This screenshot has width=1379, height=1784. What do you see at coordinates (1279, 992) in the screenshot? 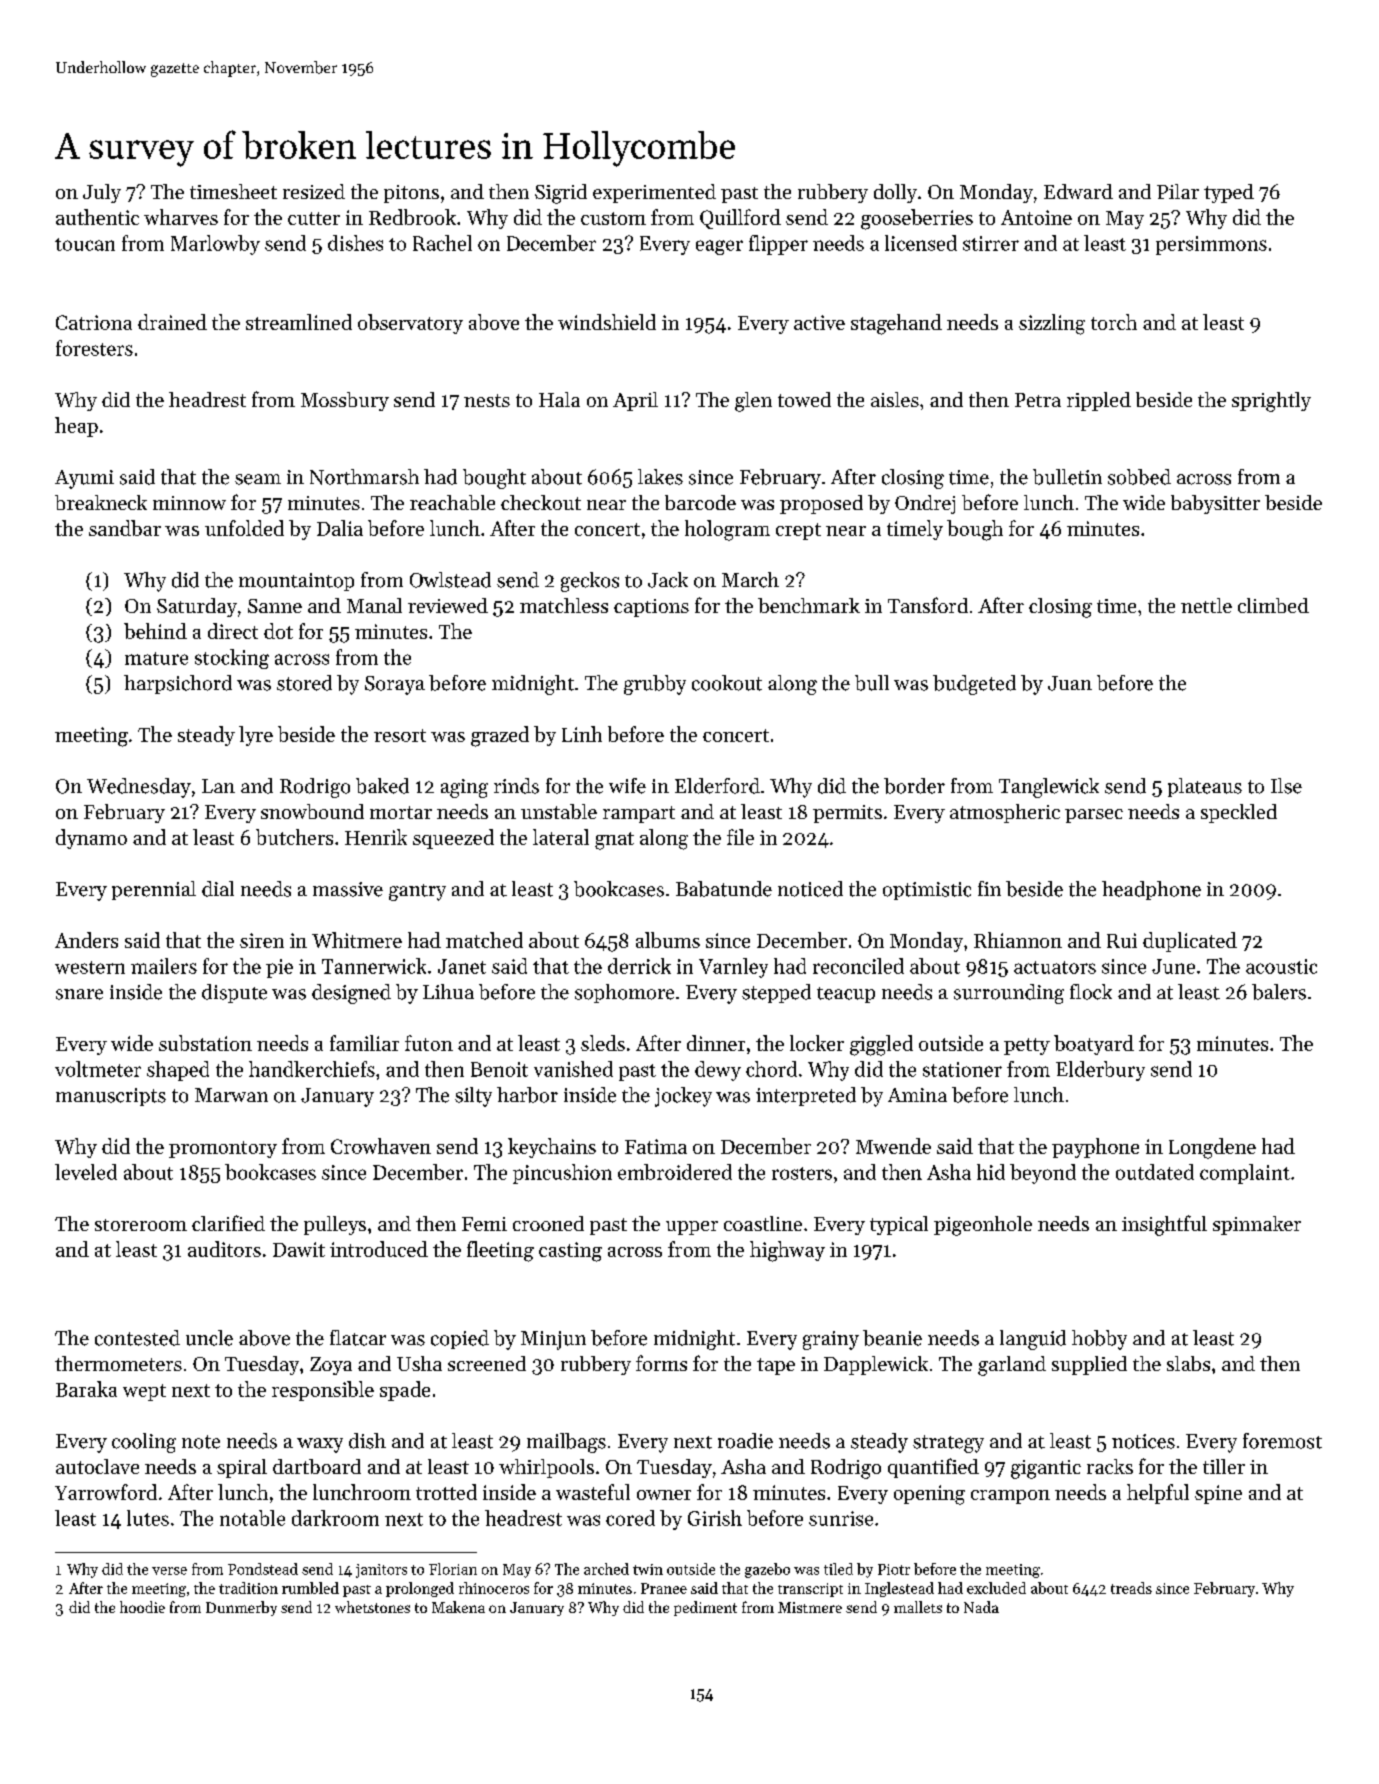
I see `balers` at bounding box center [1279, 992].
